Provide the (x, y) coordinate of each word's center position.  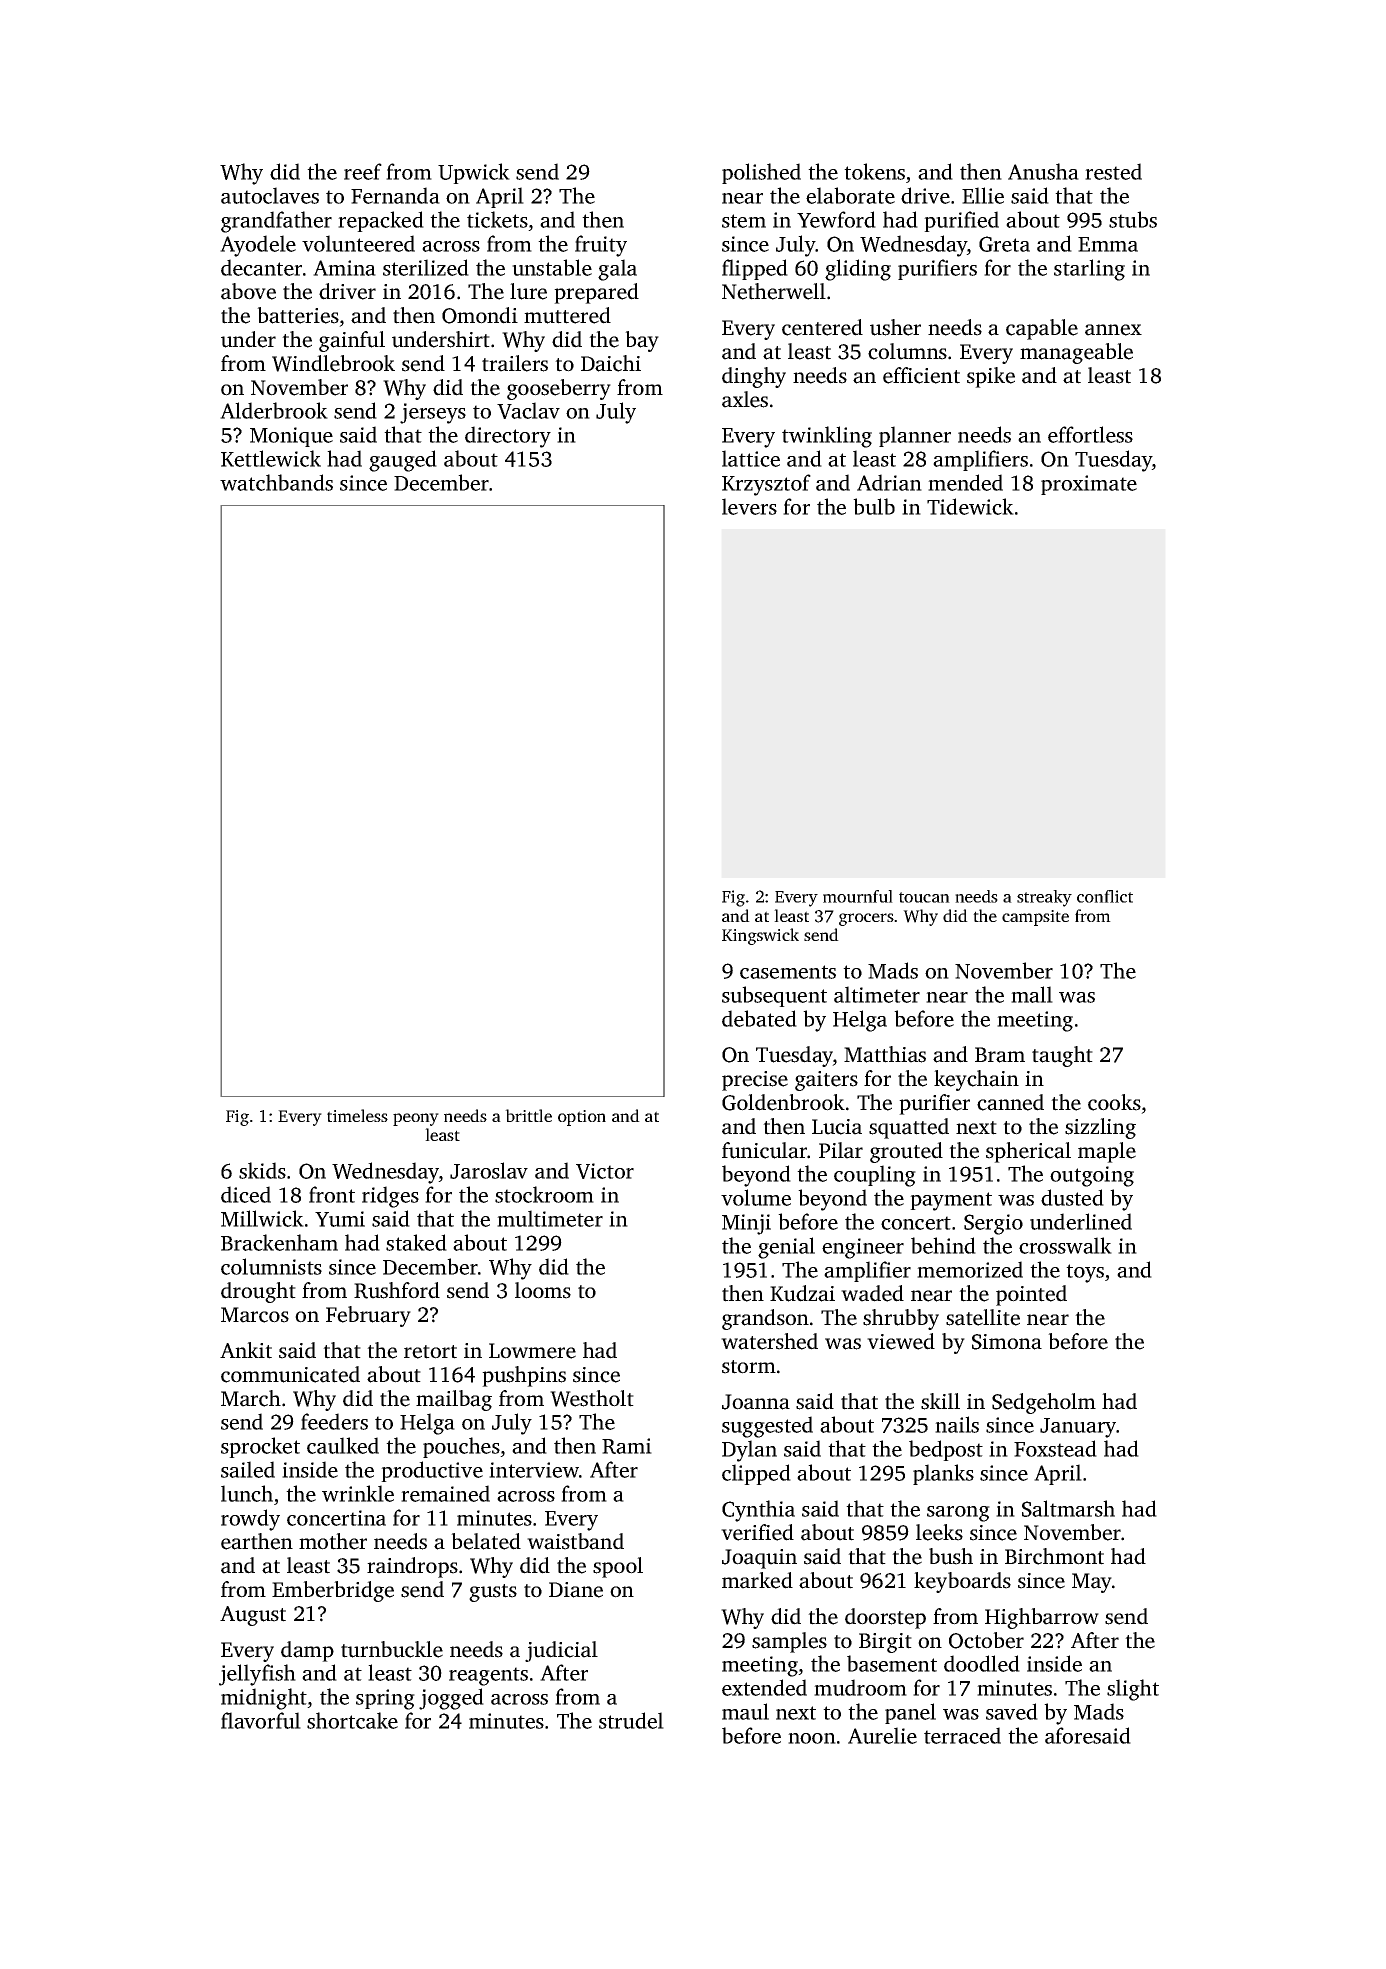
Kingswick (760, 936)
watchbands (276, 482)
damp (307, 1651)
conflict (1105, 896)
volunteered (358, 243)
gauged (403, 461)
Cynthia (758, 1511)
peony (416, 1119)
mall (1032, 994)
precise (755, 1081)
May (1092, 1583)
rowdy (250, 1520)
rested (1113, 171)
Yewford (836, 219)
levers (749, 506)
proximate (1089, 485)
